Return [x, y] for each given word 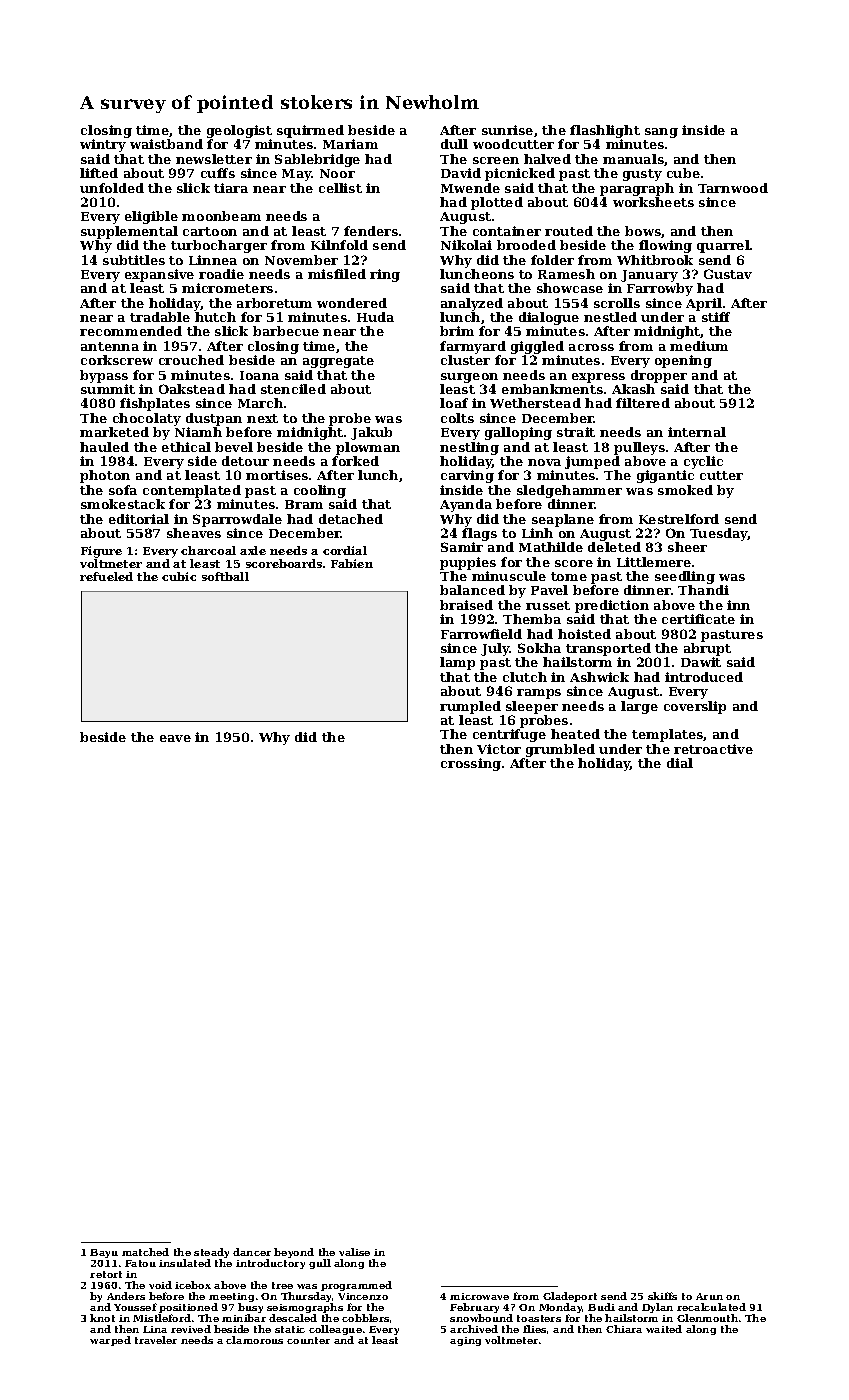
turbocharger [219, 246]
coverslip [695, 707]
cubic [179, 576]
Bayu [104, 1253]
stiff [716, 317]
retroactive [713, 749]
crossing [471, 764]
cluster [465, 360]
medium [699, 346]
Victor [499, 749]
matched [145, 1252]
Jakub [371, 433]
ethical [186, 447]
